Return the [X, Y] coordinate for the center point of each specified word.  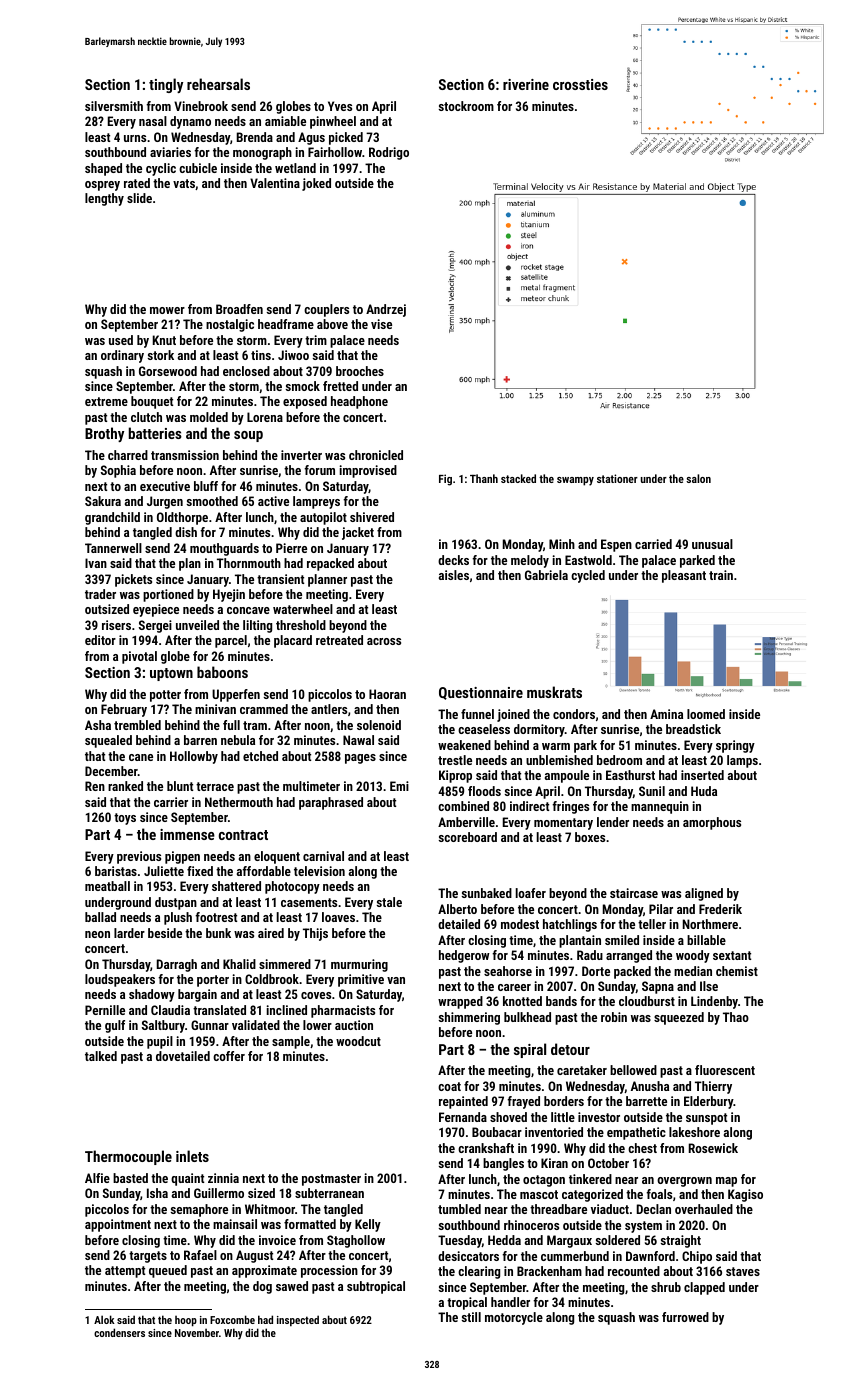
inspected [298, 1320]
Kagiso [745, 1195]
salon [698, 478]
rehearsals [218, 84]
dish [186, 532]
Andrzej [386, 310]
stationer [617, 478]
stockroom [466, 106]
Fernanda [463, 1117]
